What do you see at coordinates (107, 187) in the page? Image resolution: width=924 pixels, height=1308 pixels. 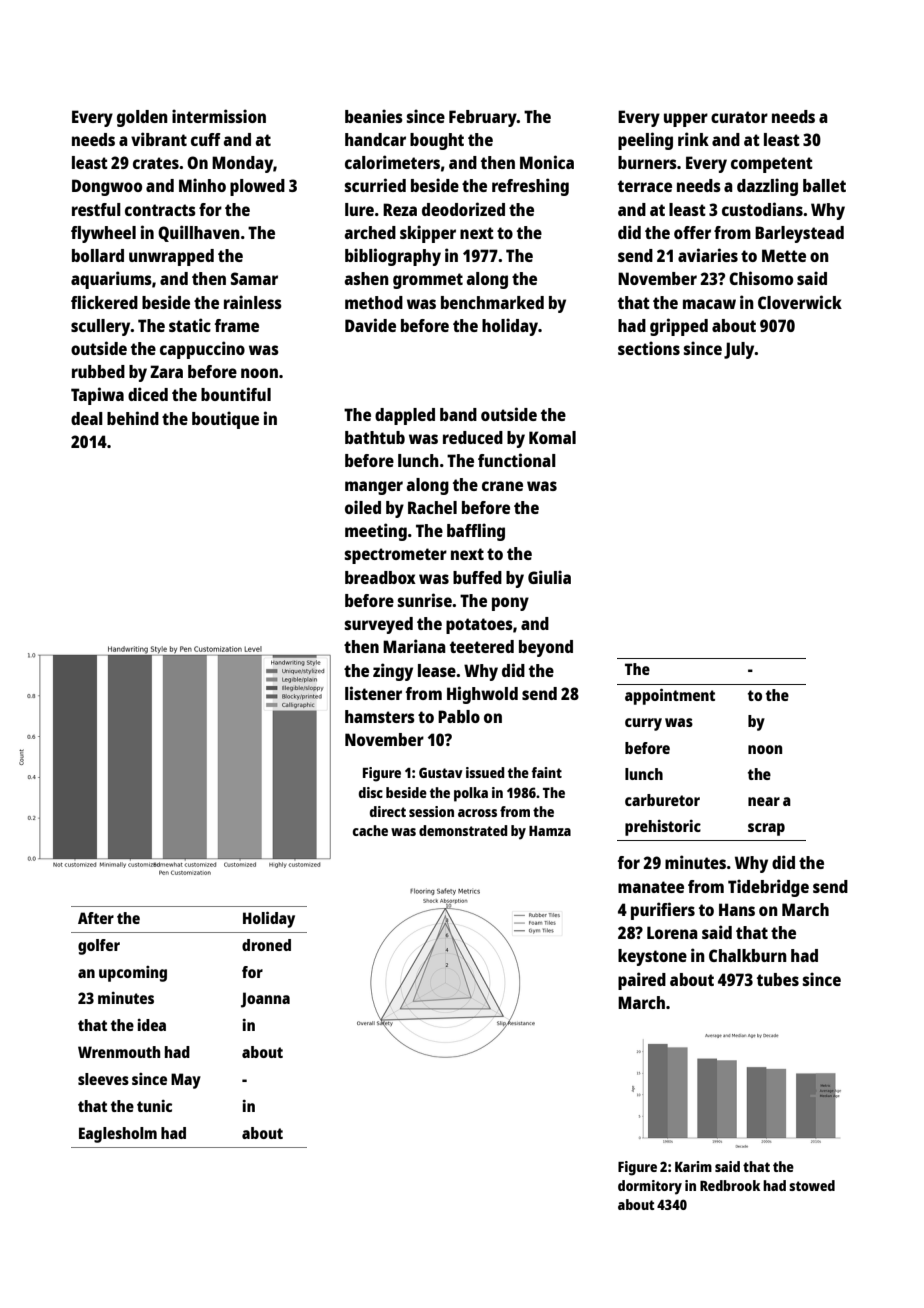 I see `Dongwoo` at bounding box center [107, 187].
